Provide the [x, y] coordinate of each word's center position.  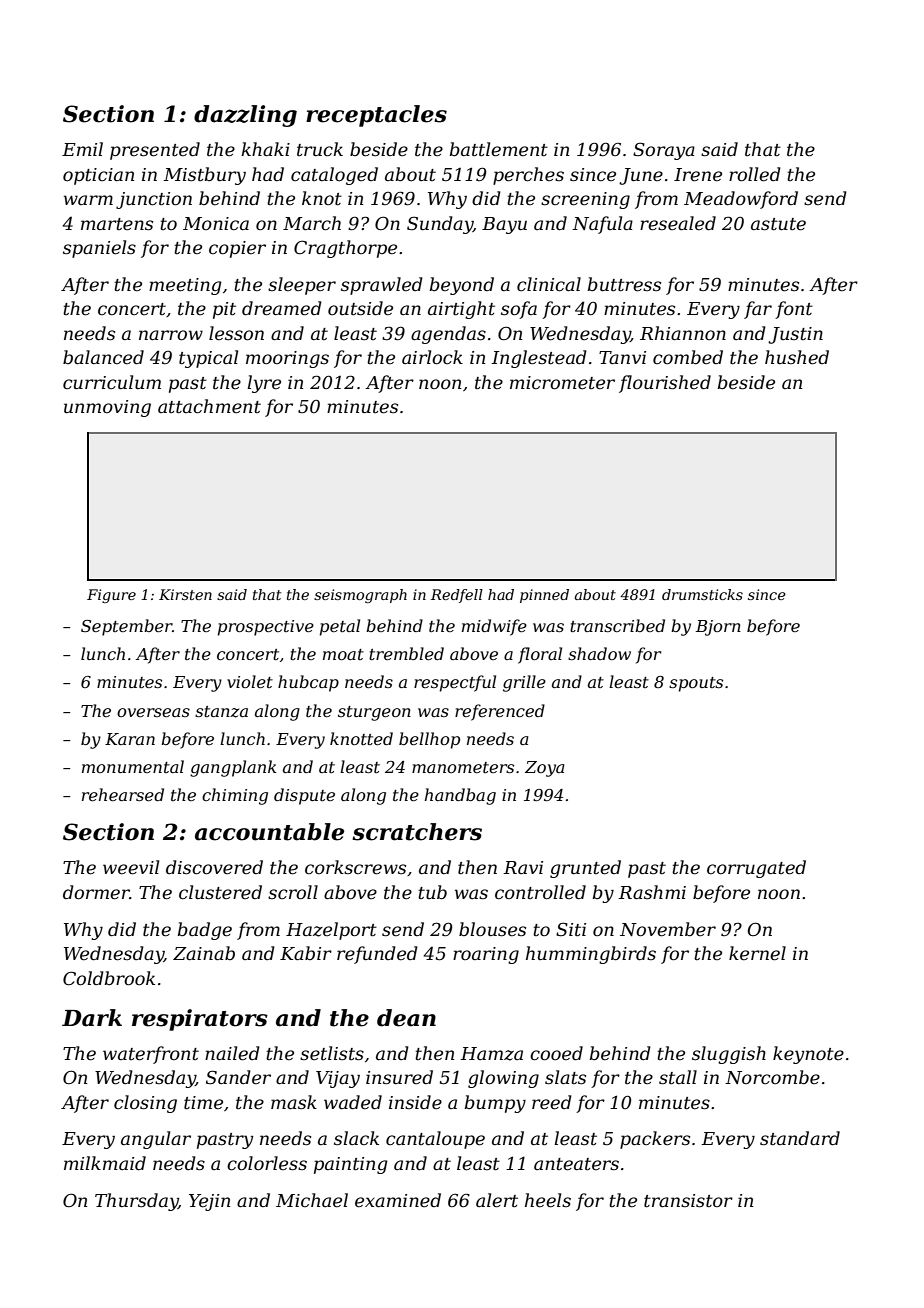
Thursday [136, 1202]
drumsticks [702, 594]
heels [548, 1200]
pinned [544, 596]
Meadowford [741, 200]
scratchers [417, 832]
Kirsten [185, 594]
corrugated [756, 869]
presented [155, 151]
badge [205, 931]
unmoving [107, 408]
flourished [665, 384]
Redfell [457, 596]
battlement [499, 149]
